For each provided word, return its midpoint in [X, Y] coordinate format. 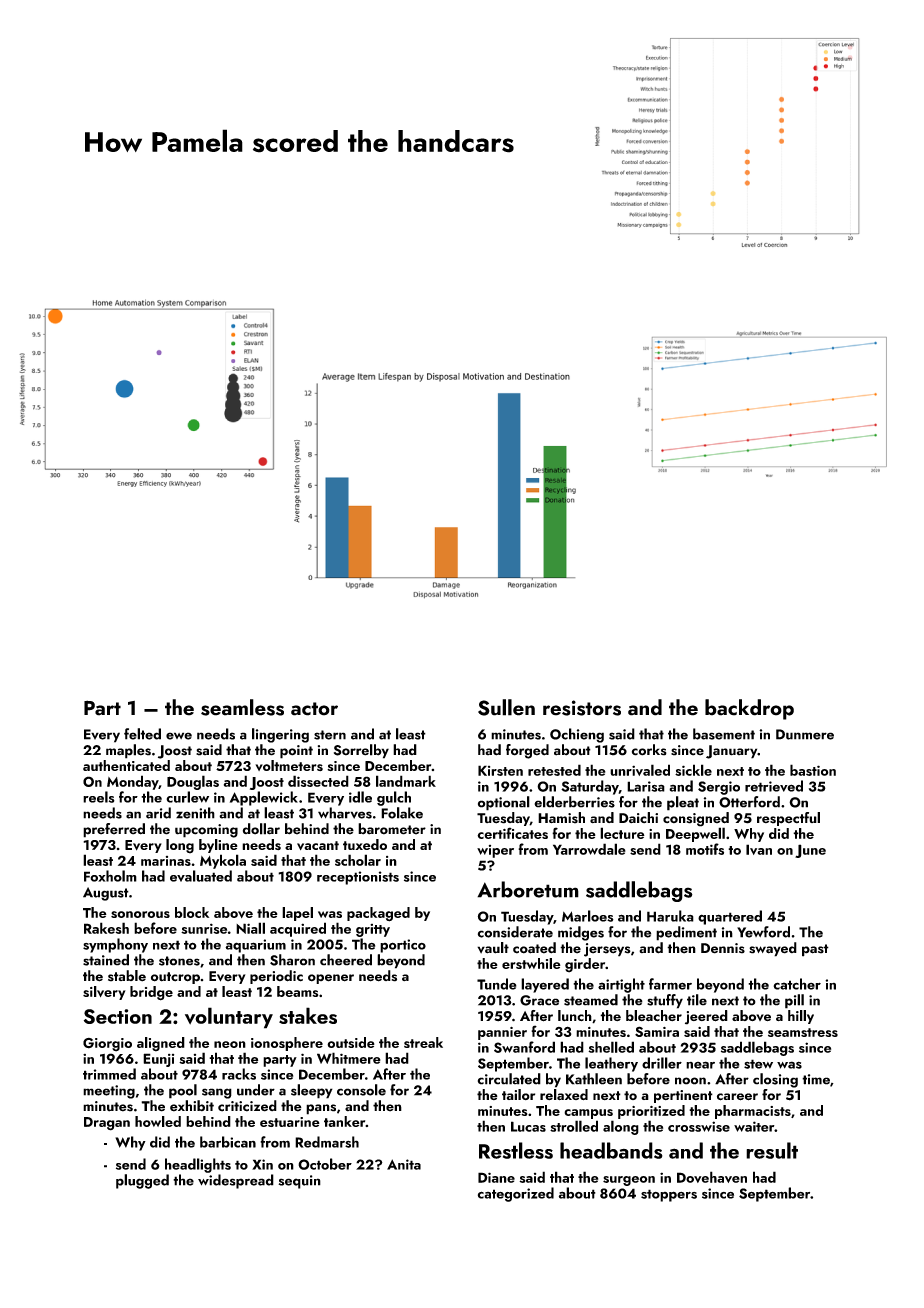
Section [118, 1016]
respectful [788, 819]
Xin [262, 1164]
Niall [250, 928]
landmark [406, 781]
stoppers [669, 1195]
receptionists [358, 878]
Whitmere [349, 1058]
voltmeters [289, 765]
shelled [611, 1047]
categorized [516, 1194]
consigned [696, 819]
